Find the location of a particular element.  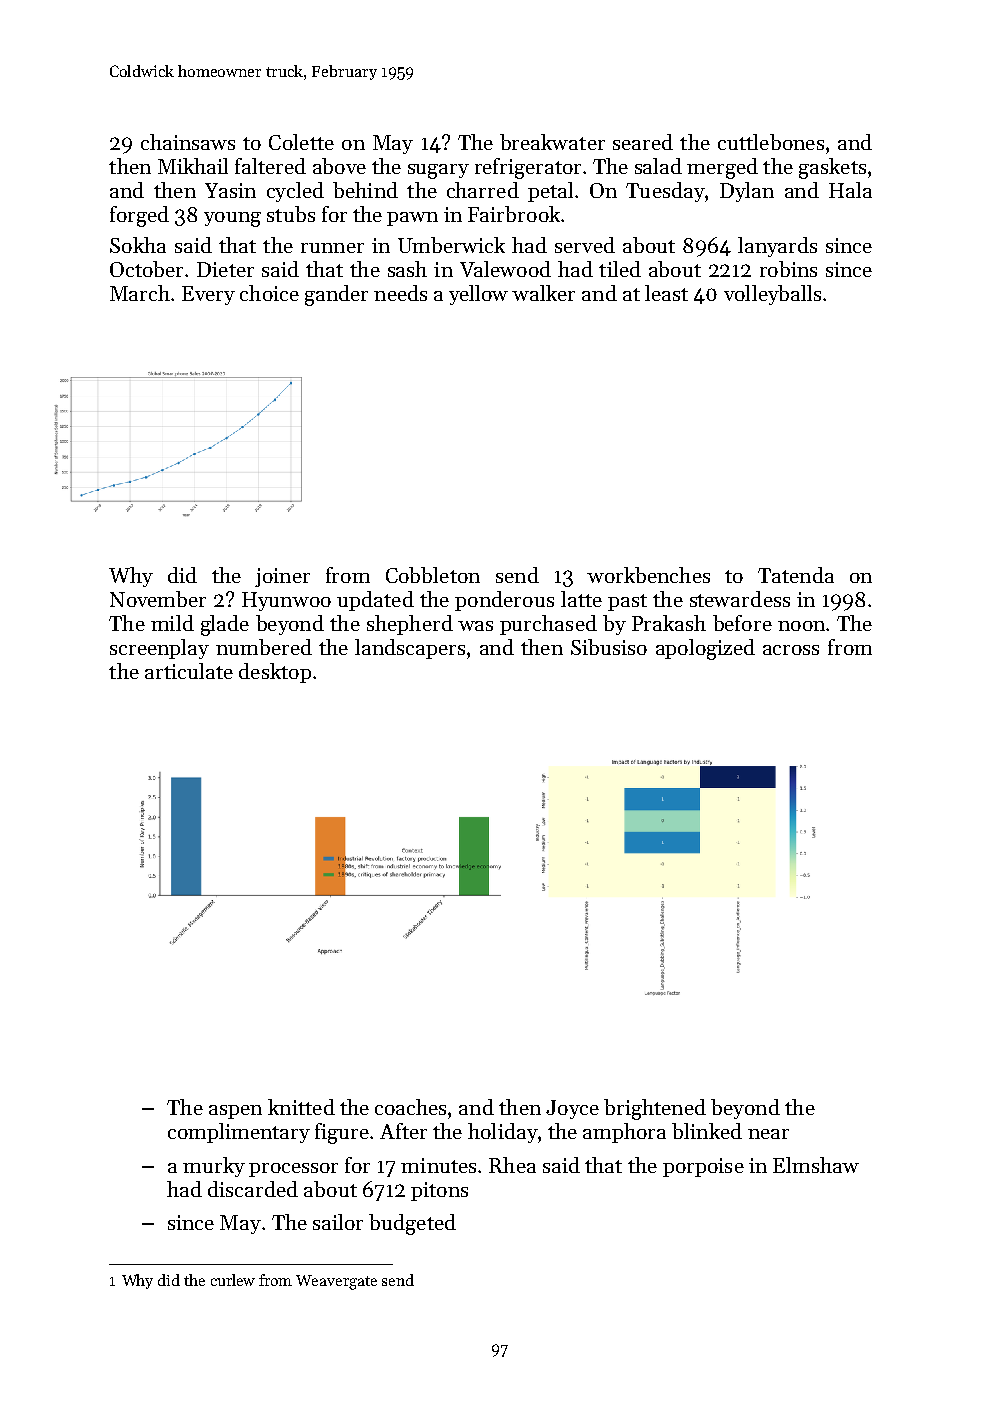

joiner is located at coordinates (282, 577).
